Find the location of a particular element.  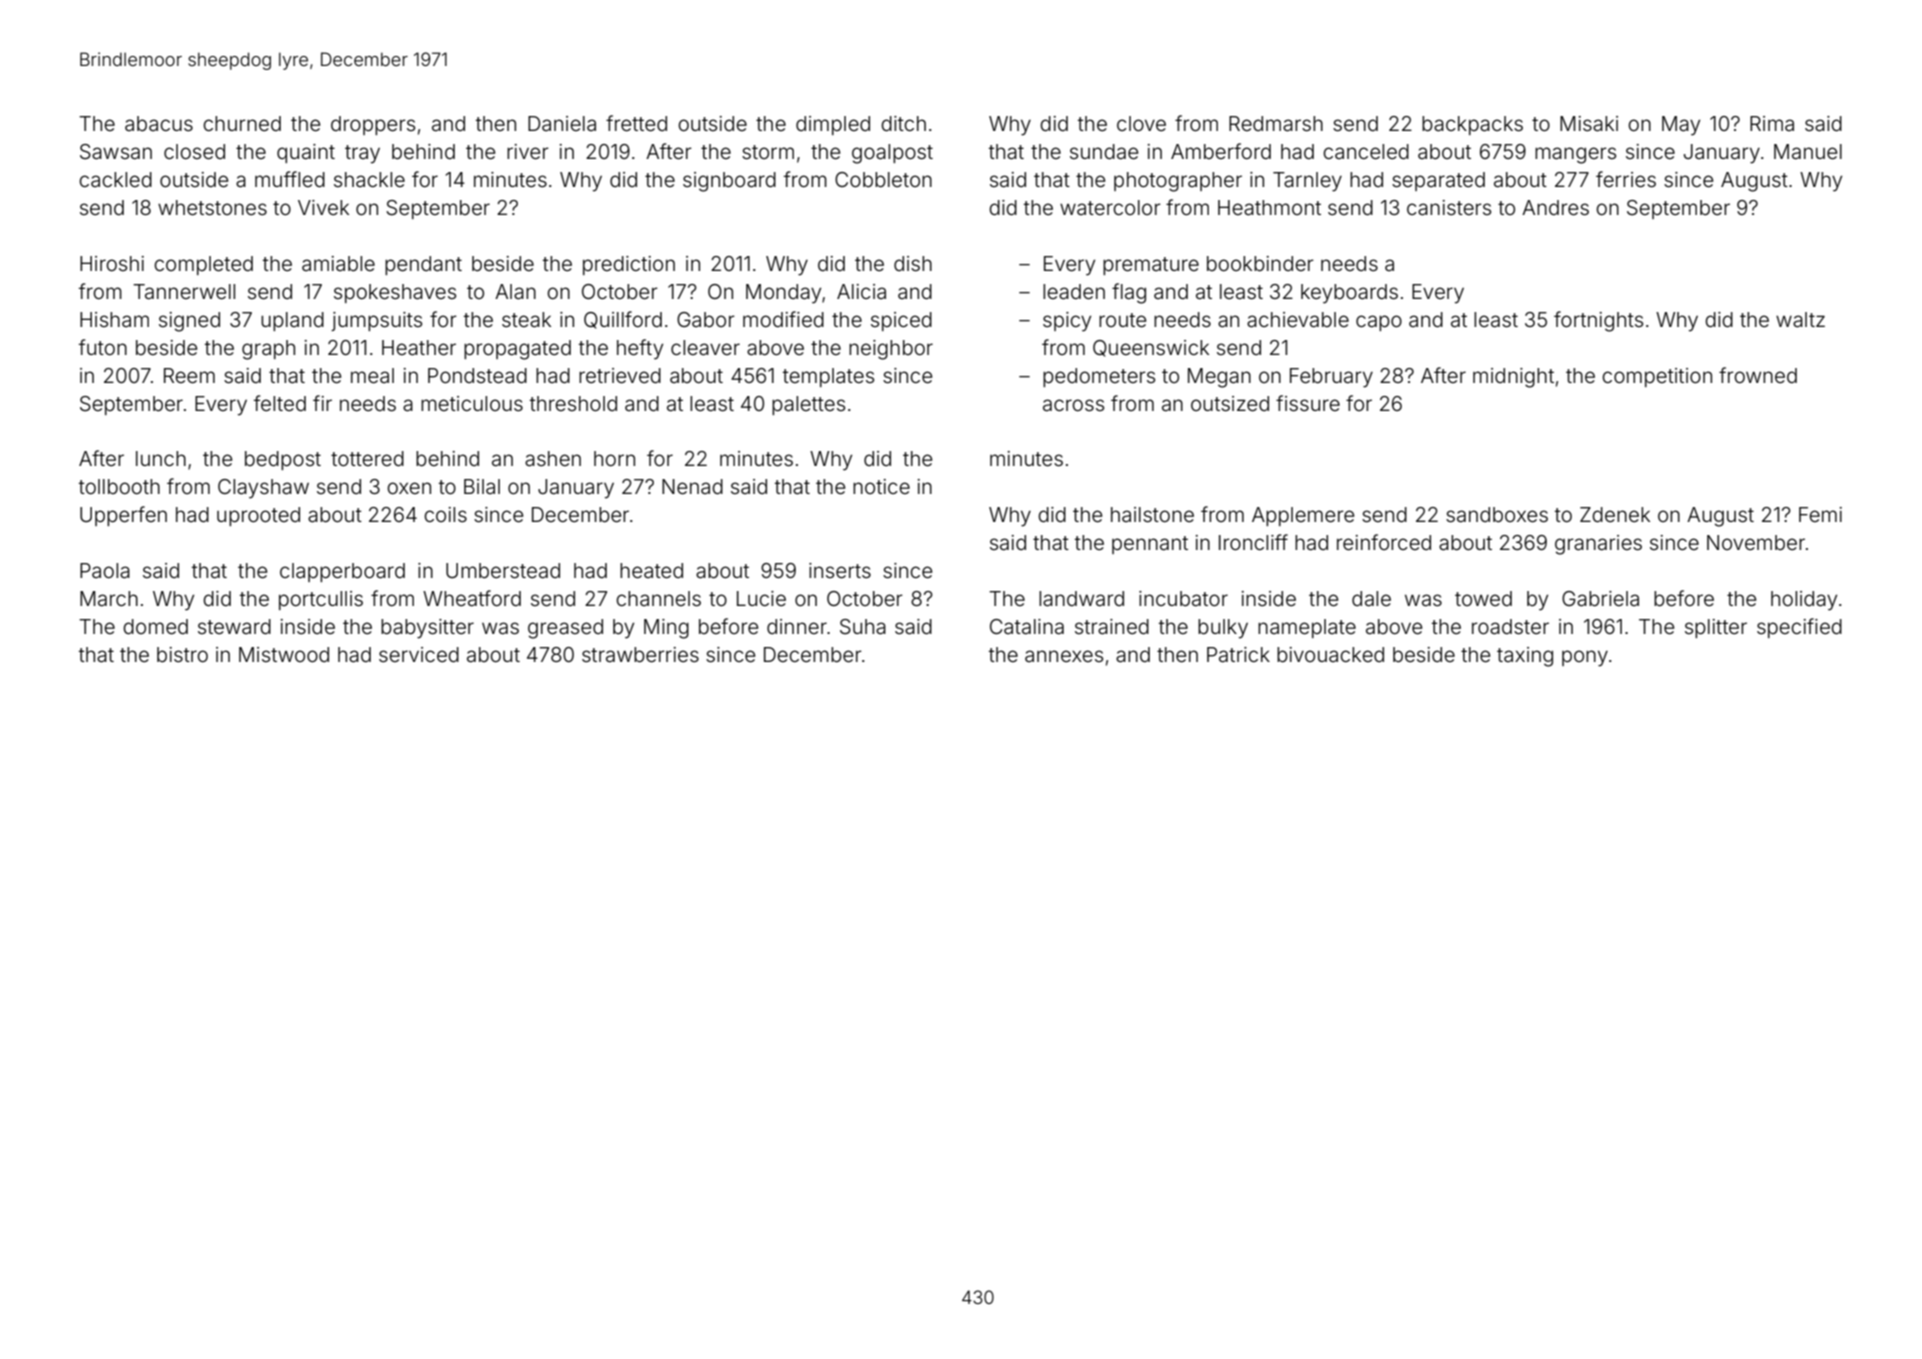

droppers is located at coordinates (373, 125).
